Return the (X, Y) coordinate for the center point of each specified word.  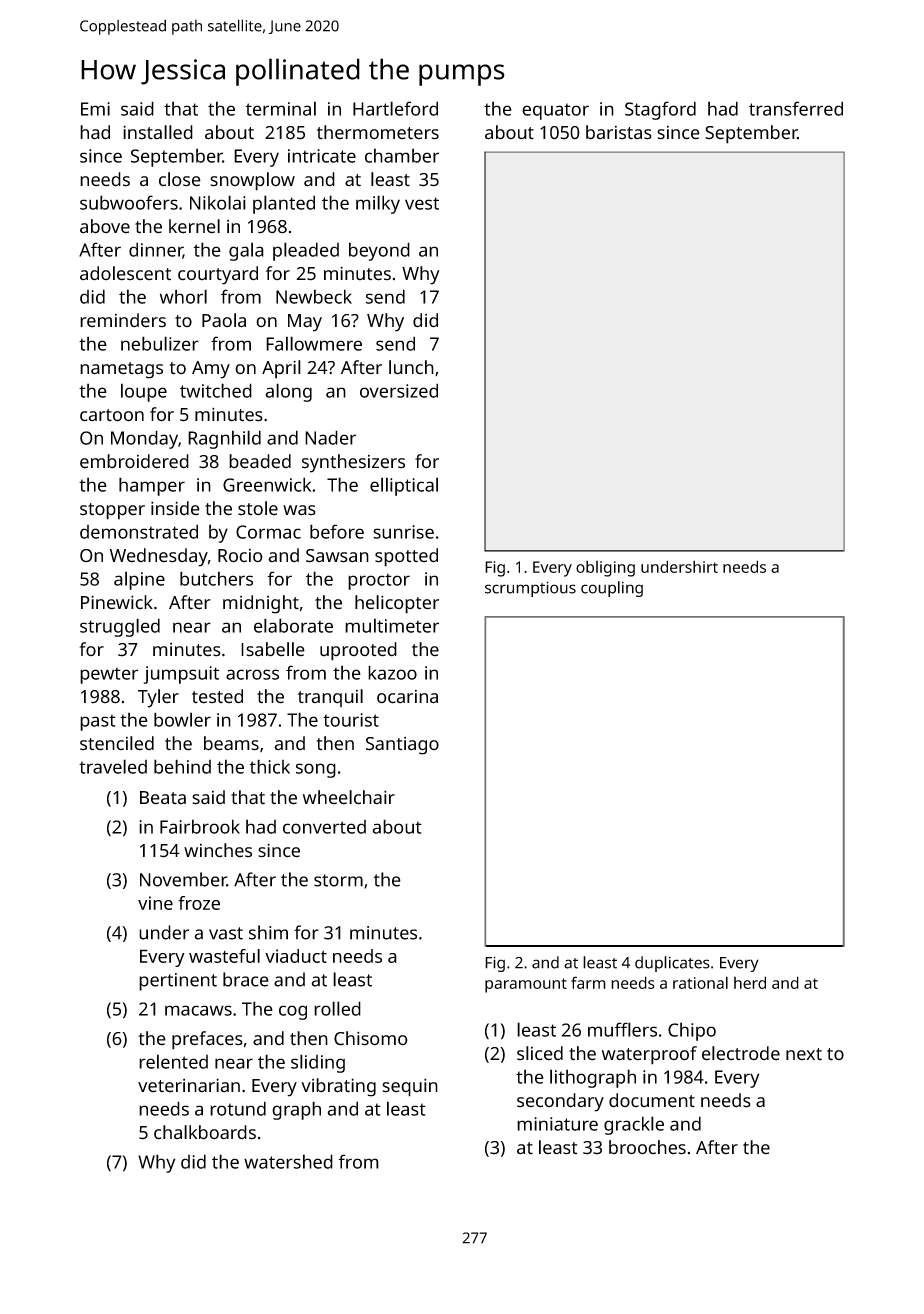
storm (338, 880)
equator (555, 111)
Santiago (402, 746)
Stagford (660, 110)
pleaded (306, 251)
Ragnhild (224, 439)
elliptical (404, 486)
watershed (288, 1161)
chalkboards (205, 1132)
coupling (612, 589)
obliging (605, 568)
